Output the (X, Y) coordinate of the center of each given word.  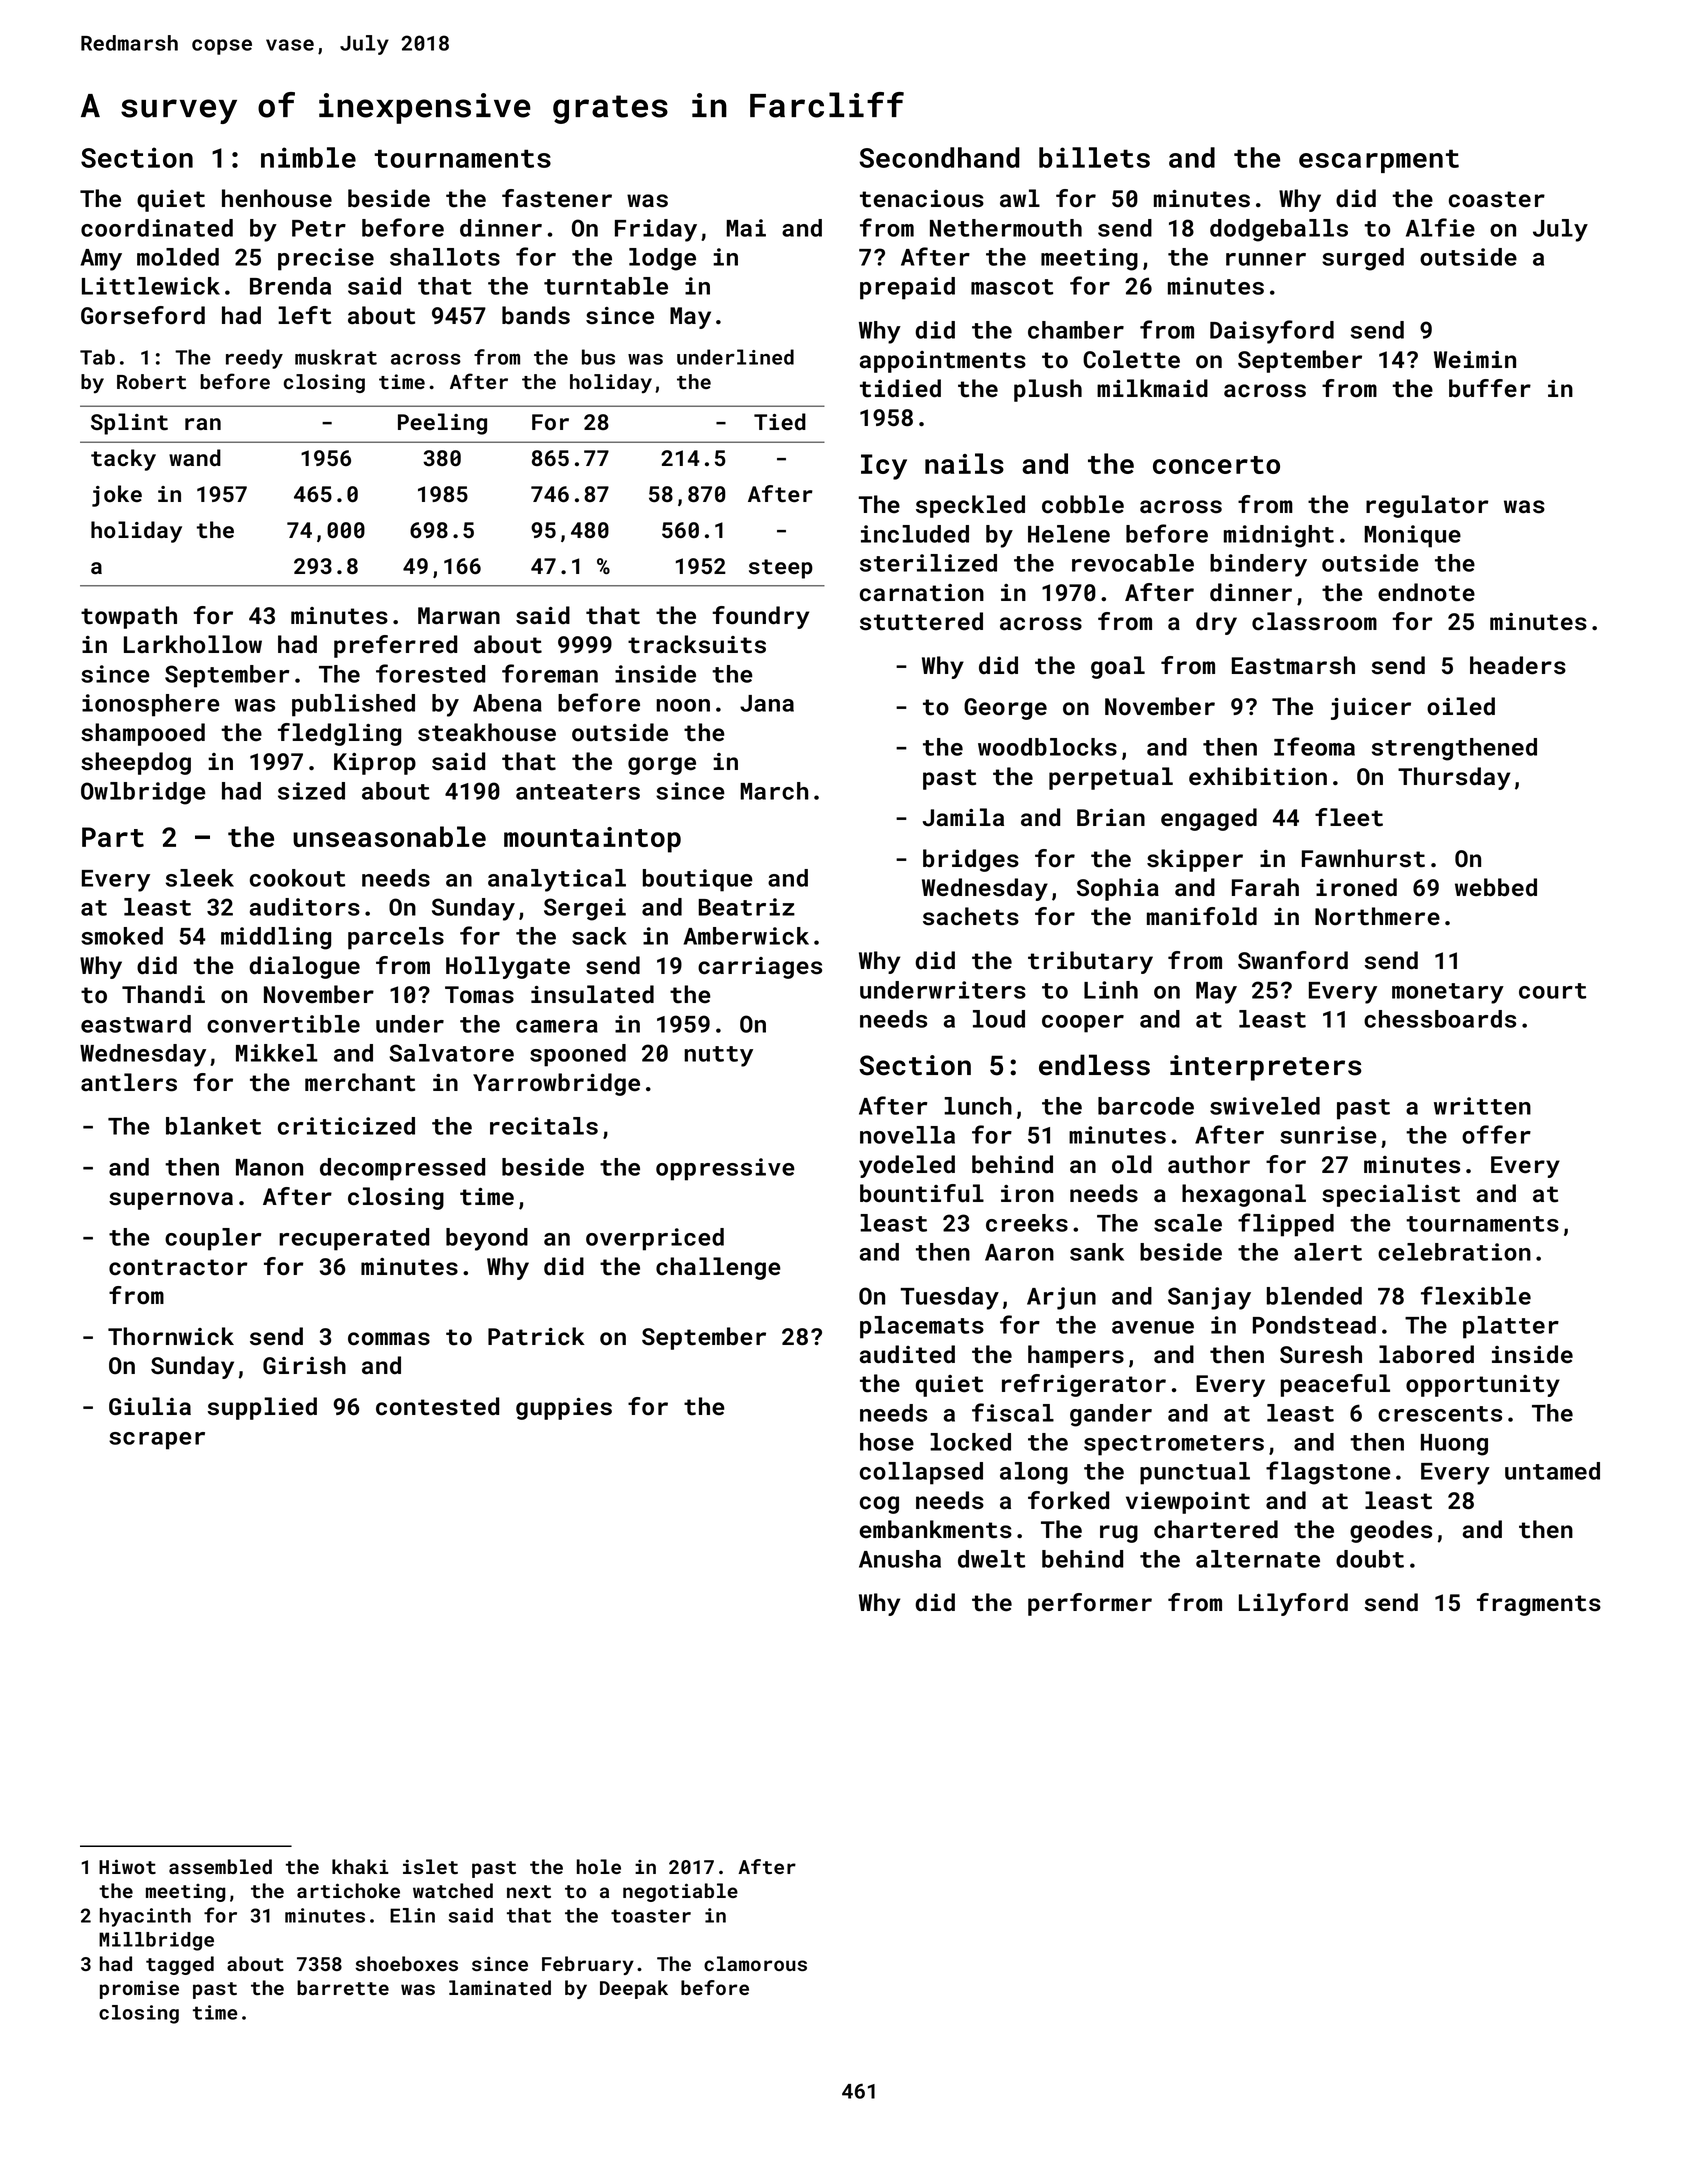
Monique (1412, 536)
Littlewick (151, 286)
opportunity (1483, 1386)
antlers (129, 1082)
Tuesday (949, 1298)
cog (879, 1505)
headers (1518, 665)
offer (1496, 1134)
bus (598, 357)
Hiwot (127, 1866)
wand (195, 458)
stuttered (921, 621)
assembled (220, 1866)
